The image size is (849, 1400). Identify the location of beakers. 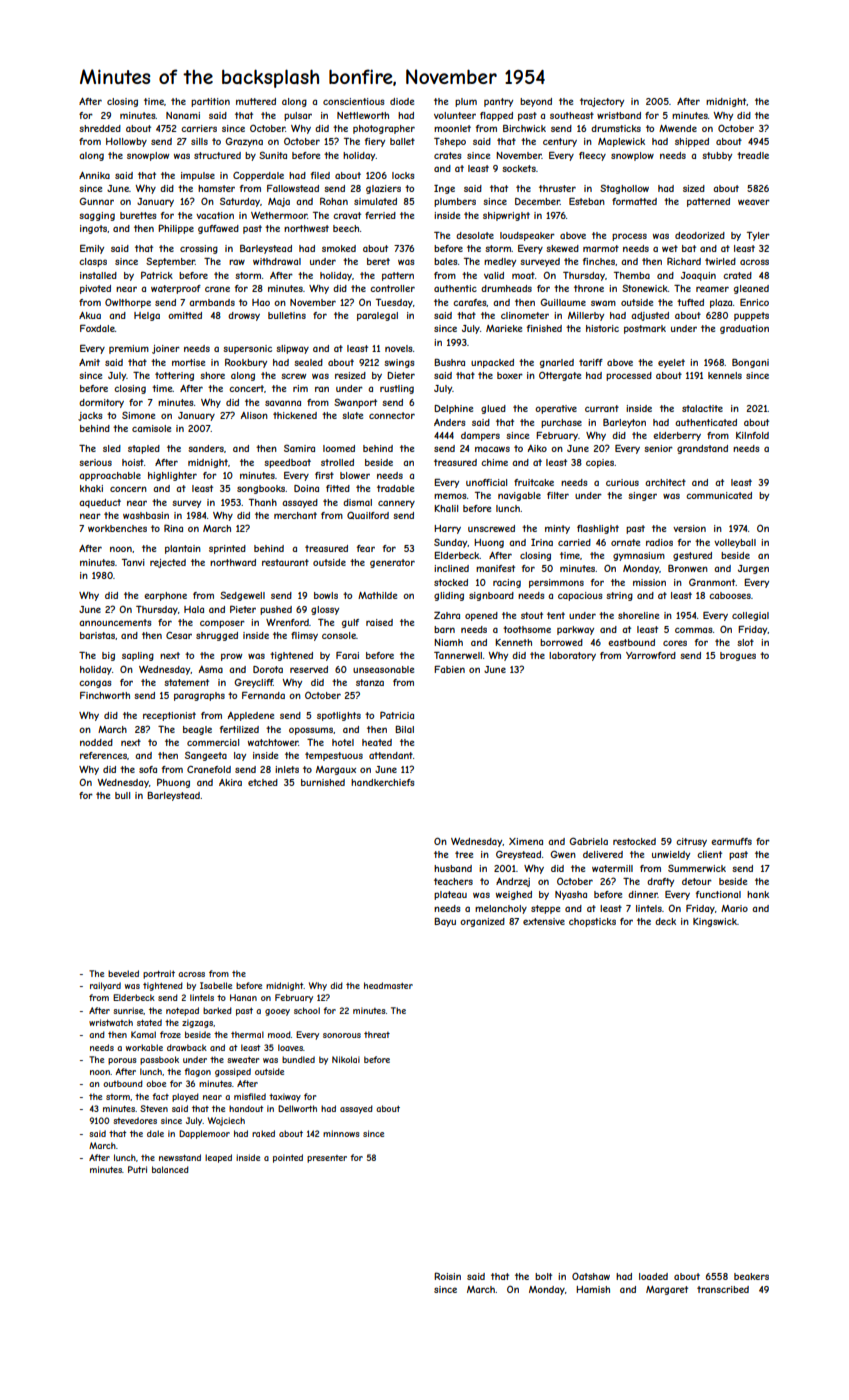
(751, 1276).
